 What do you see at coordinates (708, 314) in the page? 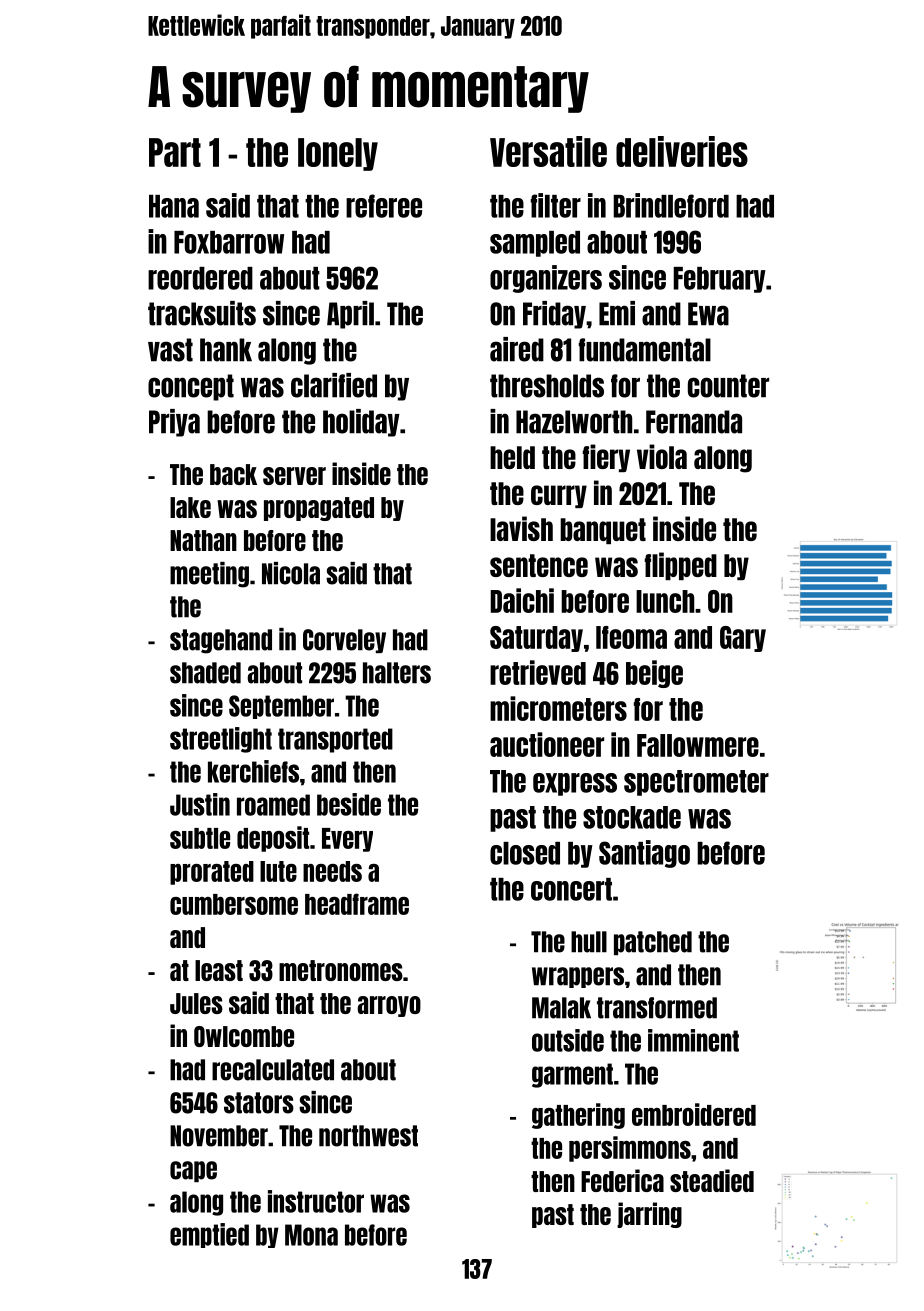
I see `Ewa` at bounding box center [708, 314].
